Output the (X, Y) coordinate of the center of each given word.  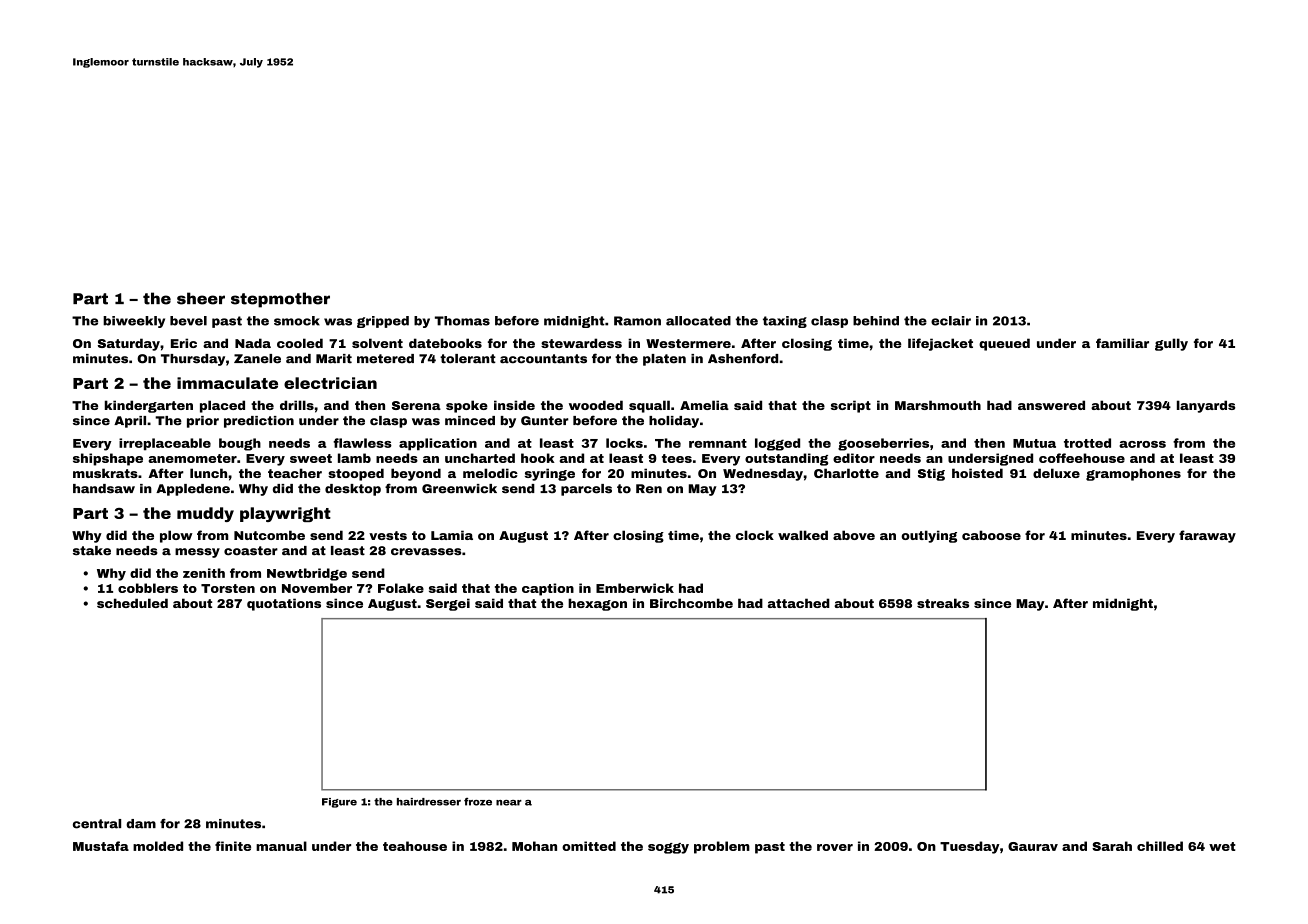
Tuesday (970, 847)
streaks (943, 603)
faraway (1207, 536)
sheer (201, 298)
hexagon (597, 604)
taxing (785, 322)
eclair (951, 321)
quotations (284, 604)
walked (803, 535)
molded (158, 846)
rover (835, 847)
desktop (353, 490)
